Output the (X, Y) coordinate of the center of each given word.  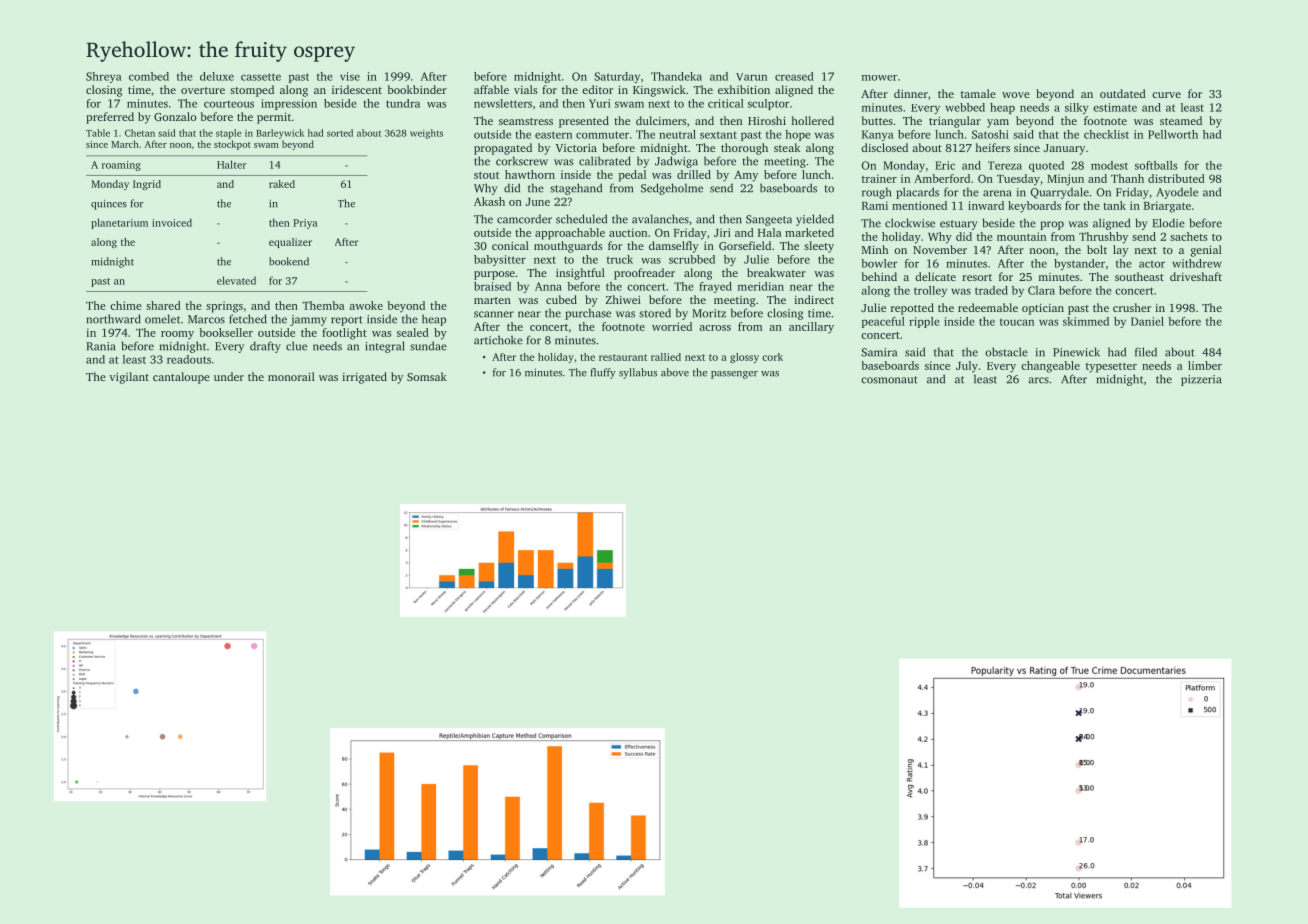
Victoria (576, 148)
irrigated (364, 378)
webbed (965, 107)
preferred (110, 118)
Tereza (1005, 165)
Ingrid (147, 185)
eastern (553, 135)
